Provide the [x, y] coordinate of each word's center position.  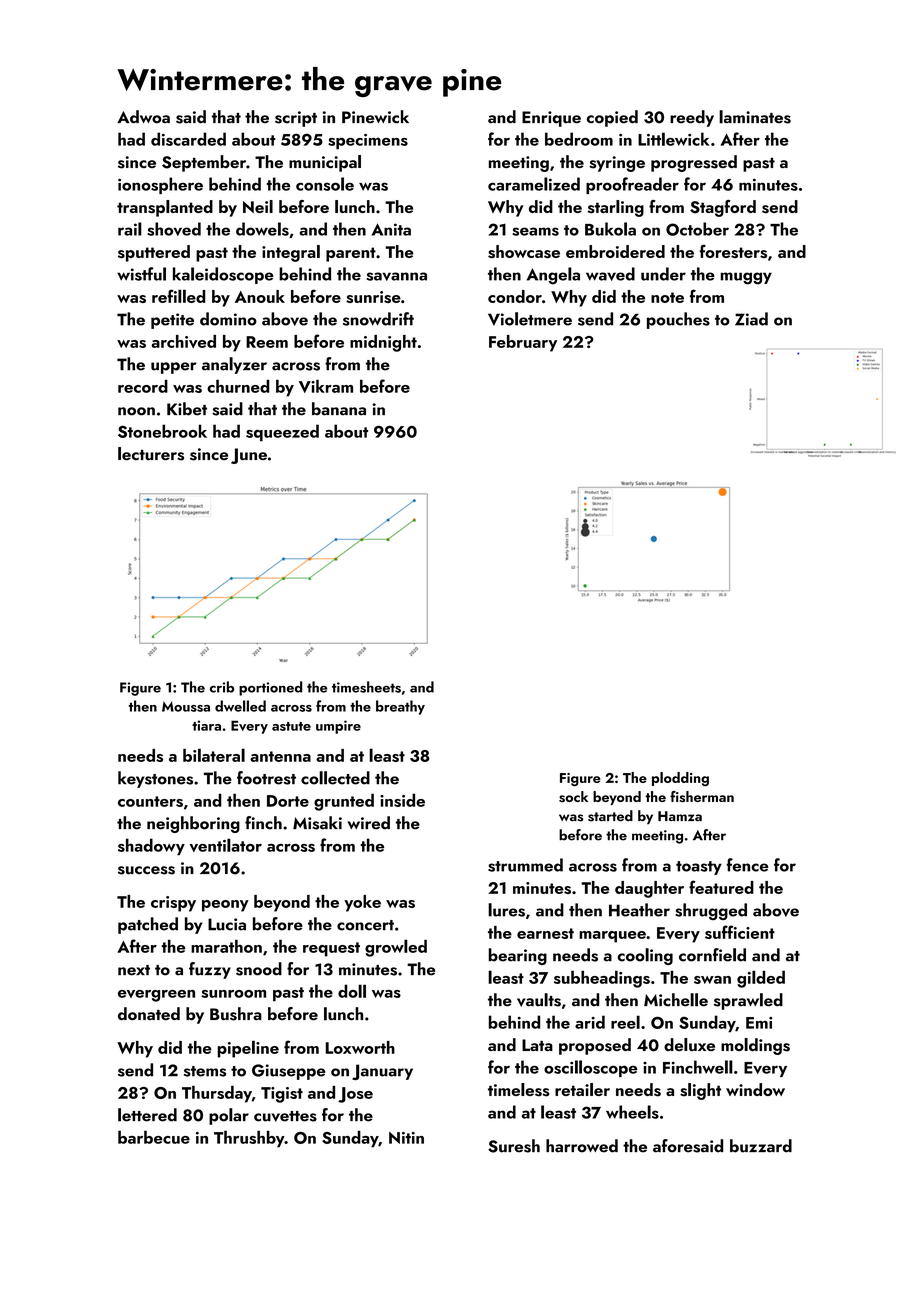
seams [535, 231]
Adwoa [143, 117]
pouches [678, 320]
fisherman [702, 796]
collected [335, 778]
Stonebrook [162, 431]
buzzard [761, 1146]
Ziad [751, 319]
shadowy [151, 847]
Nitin [406, 1138]
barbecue [154, 1137]
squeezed [282, 433]
